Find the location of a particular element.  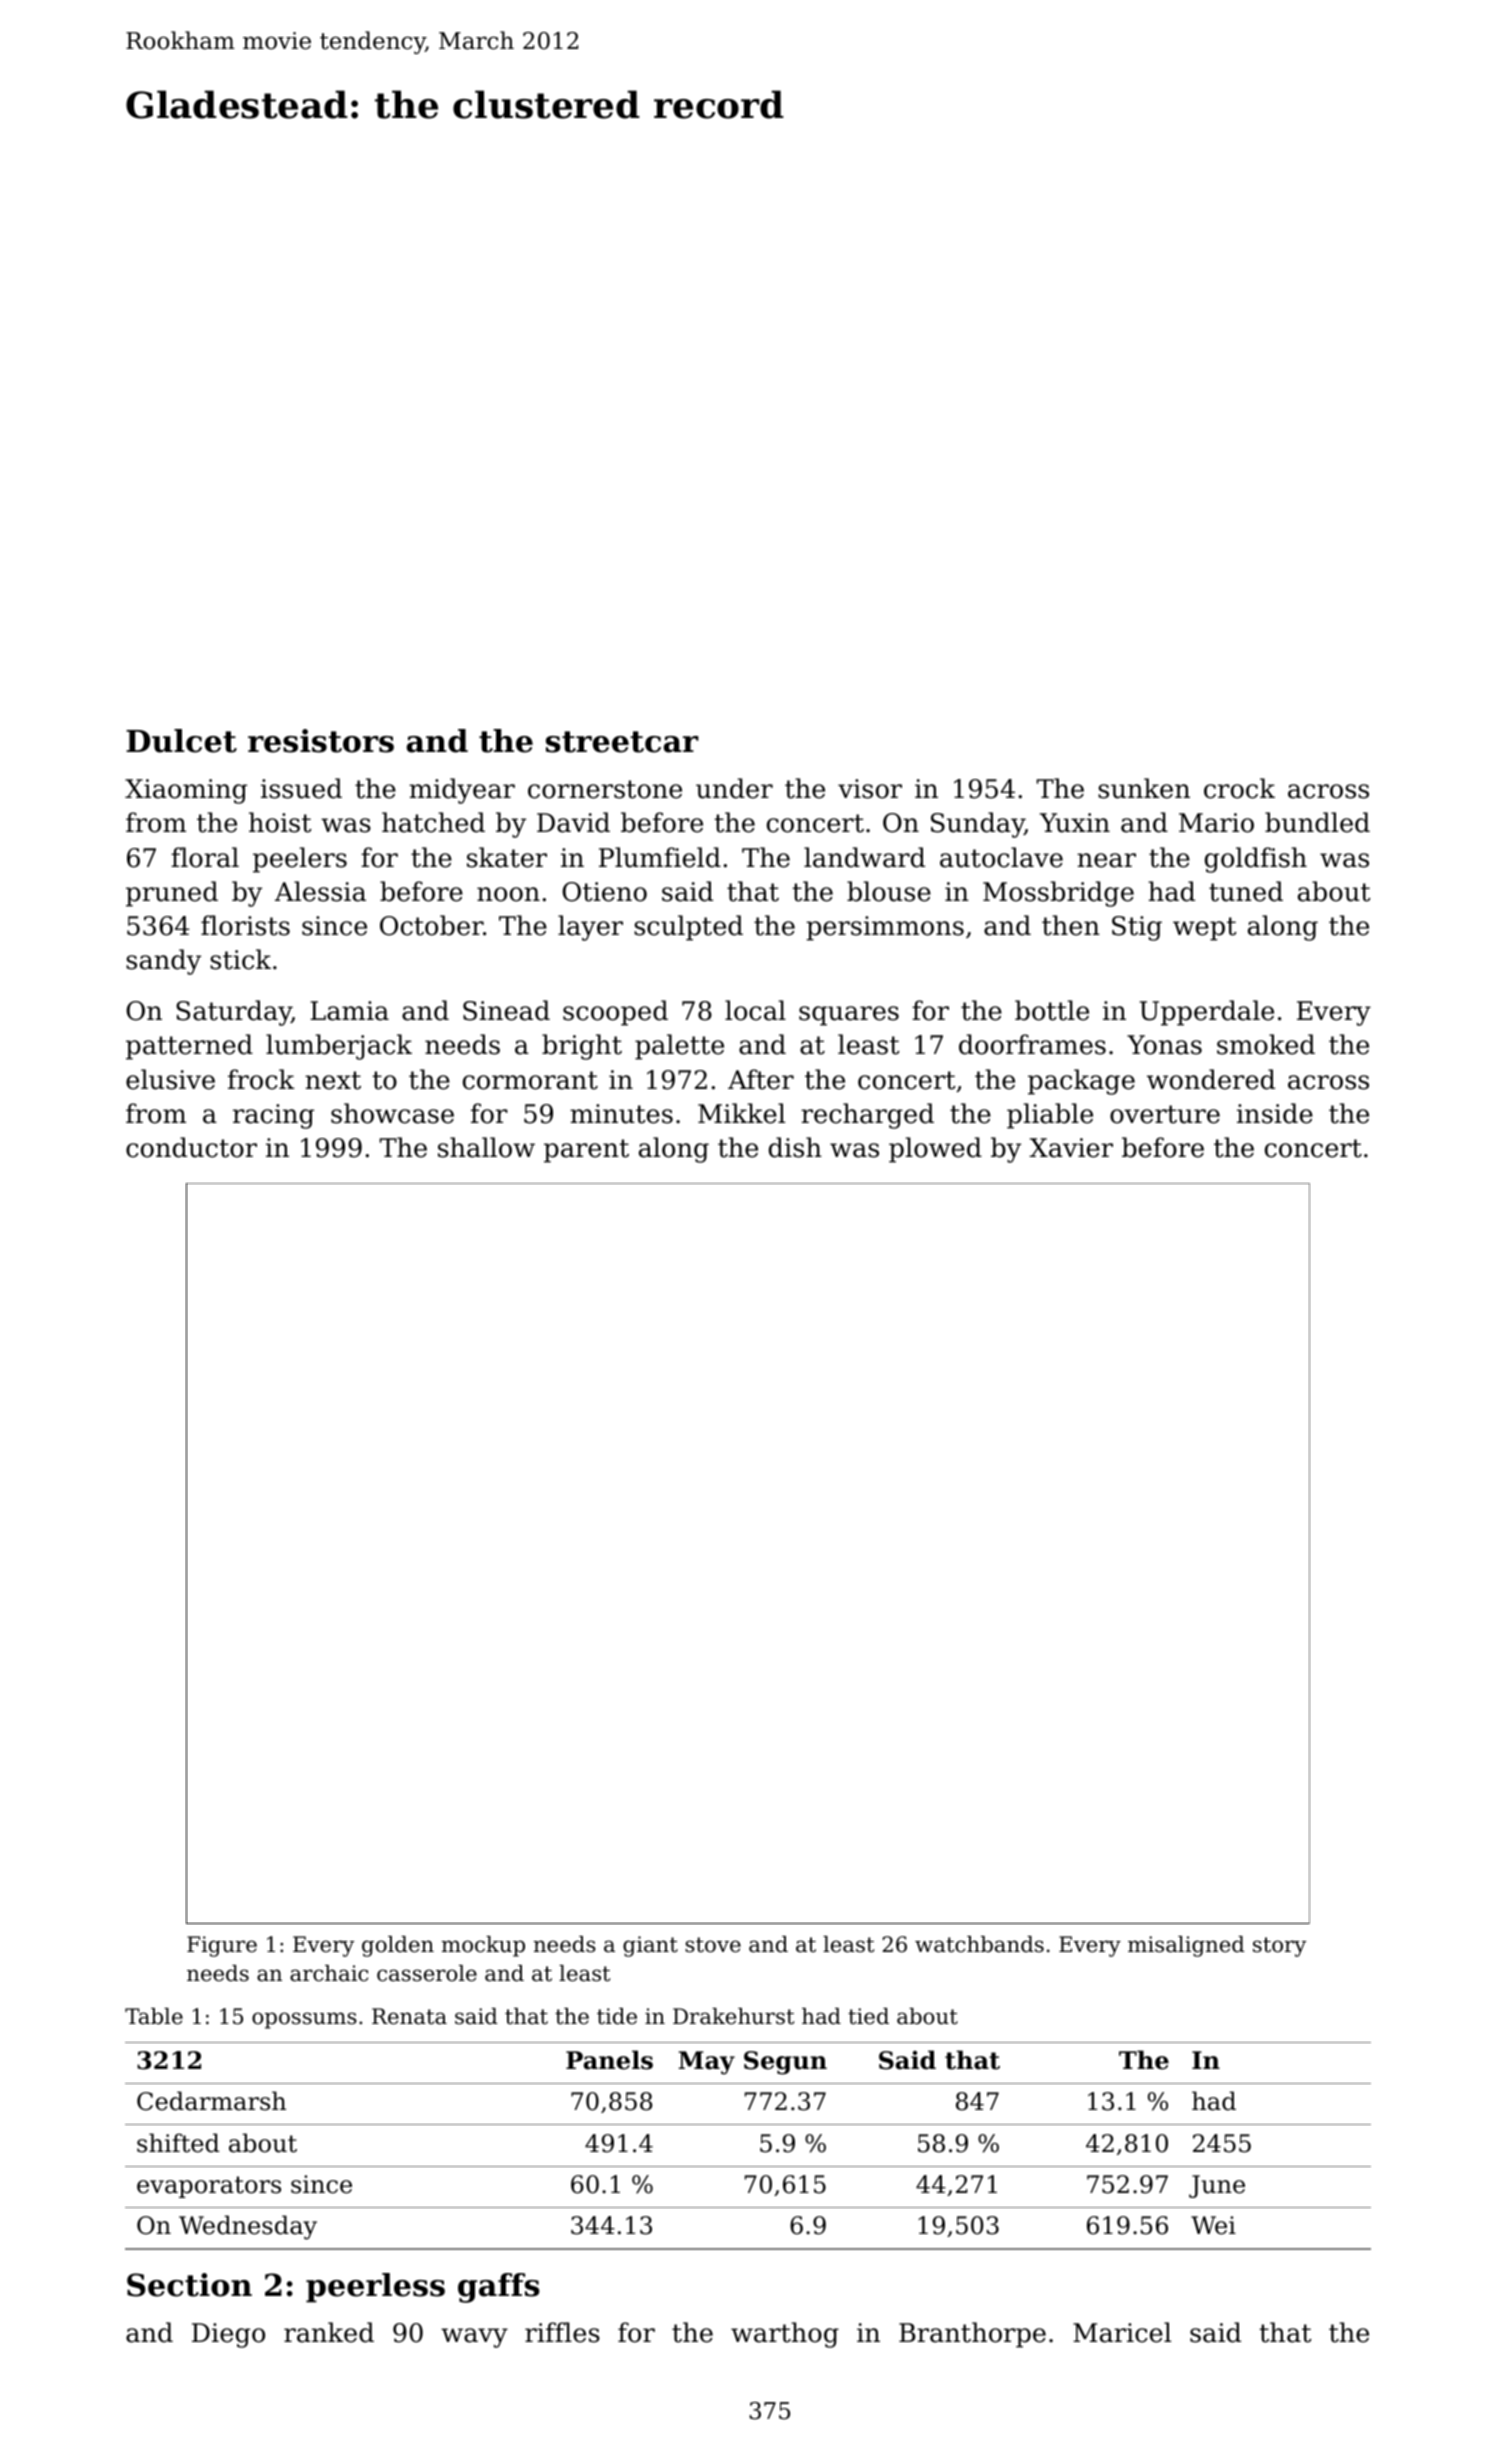

resistors is located at coordinates (321, 741).
